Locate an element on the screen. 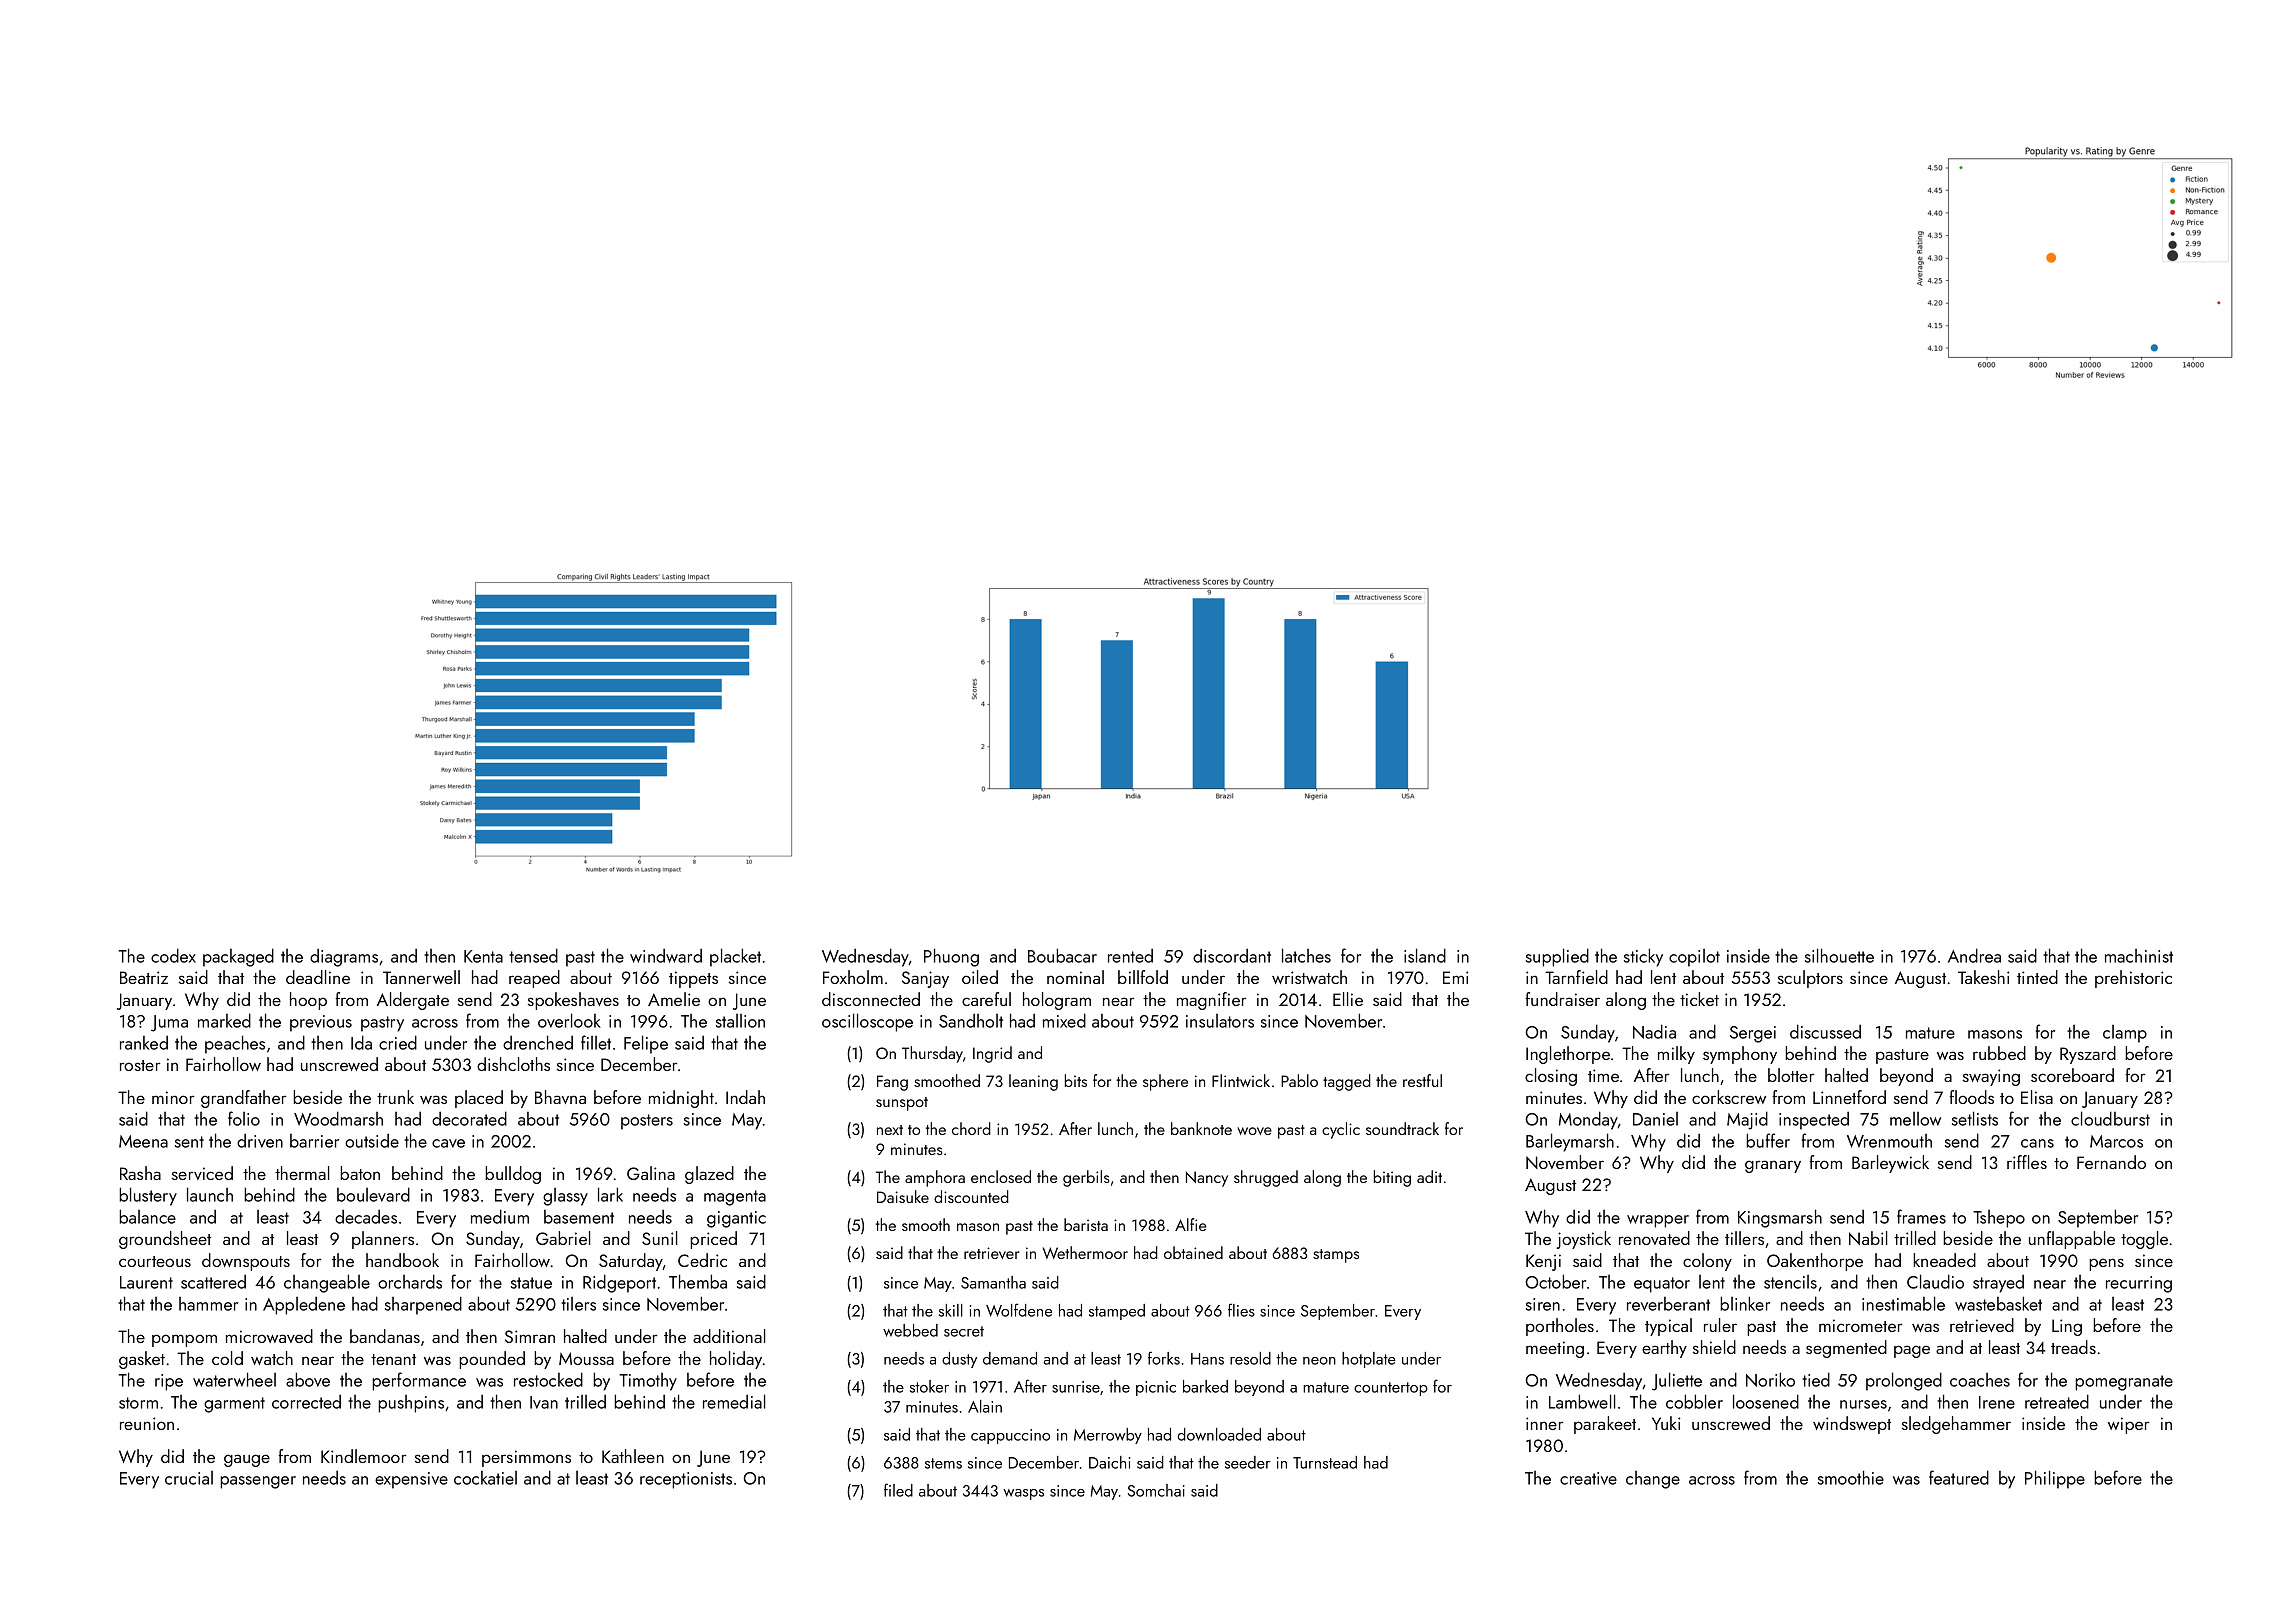 This screenshot has width=2292, height=1620. discordant is located at coordinates (1232, 955).
